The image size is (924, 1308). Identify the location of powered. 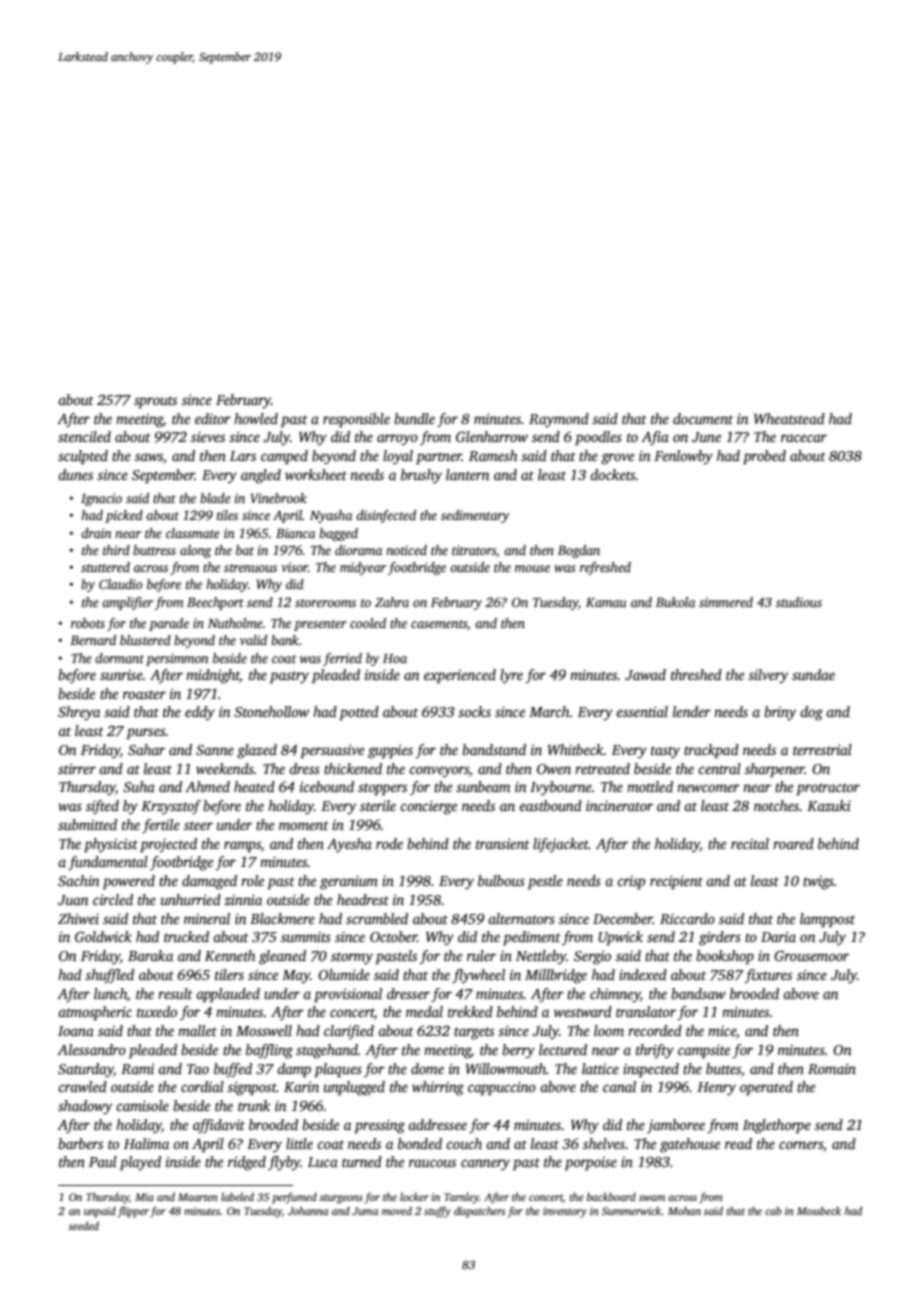
(129, 882).
